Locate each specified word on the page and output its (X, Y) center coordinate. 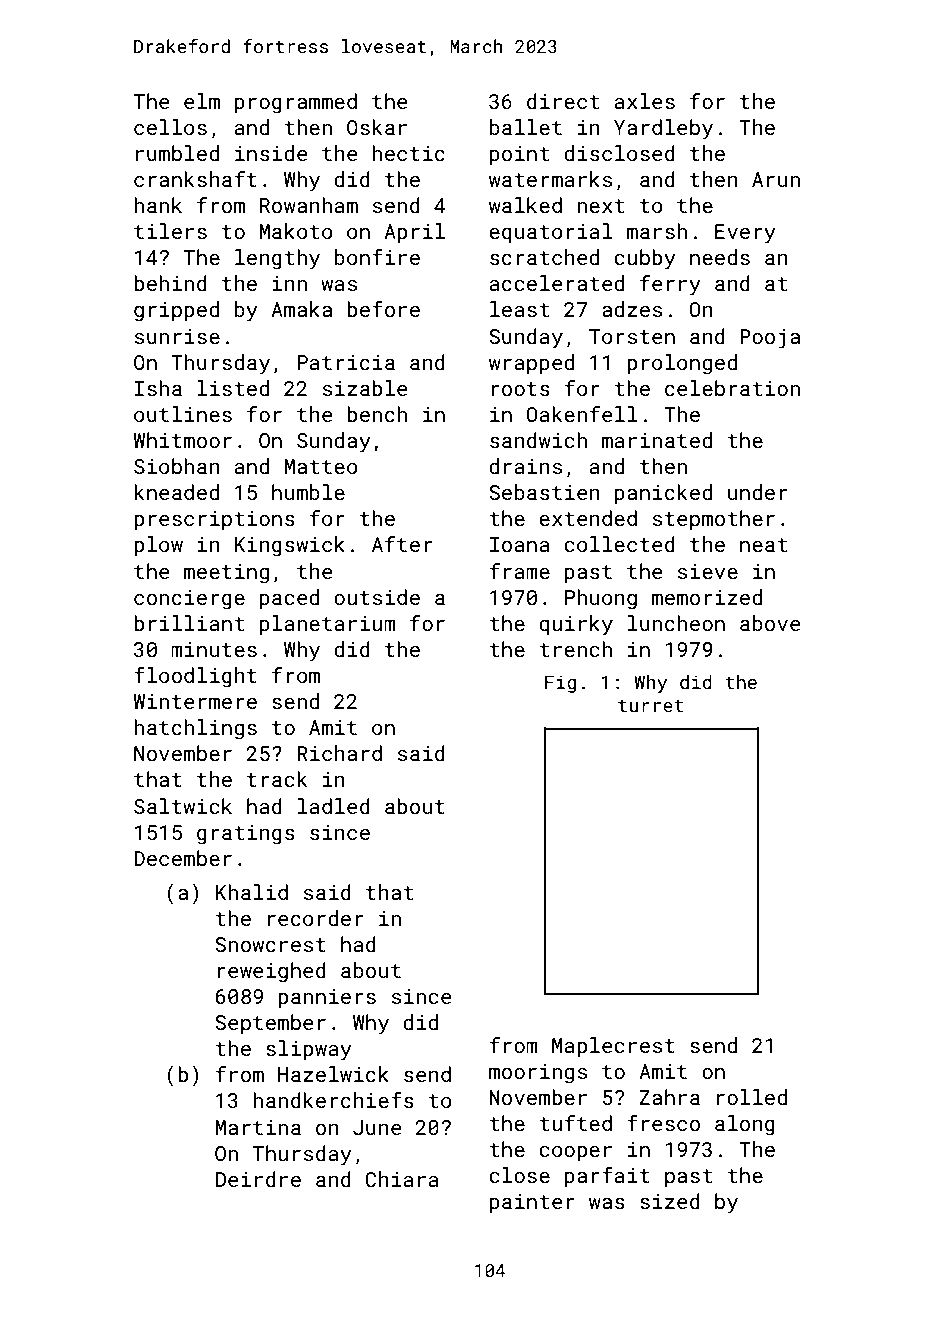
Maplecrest (613, 1047)
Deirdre (258, 1179)
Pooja (770, 339)
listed (233, 388)
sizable (365, 388)
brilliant (189, 623)
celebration (732, 388)
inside (271, 153)
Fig (560, 684)
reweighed (271, 972)
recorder (316, 918)
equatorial (551, 233)
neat (763, 545)
